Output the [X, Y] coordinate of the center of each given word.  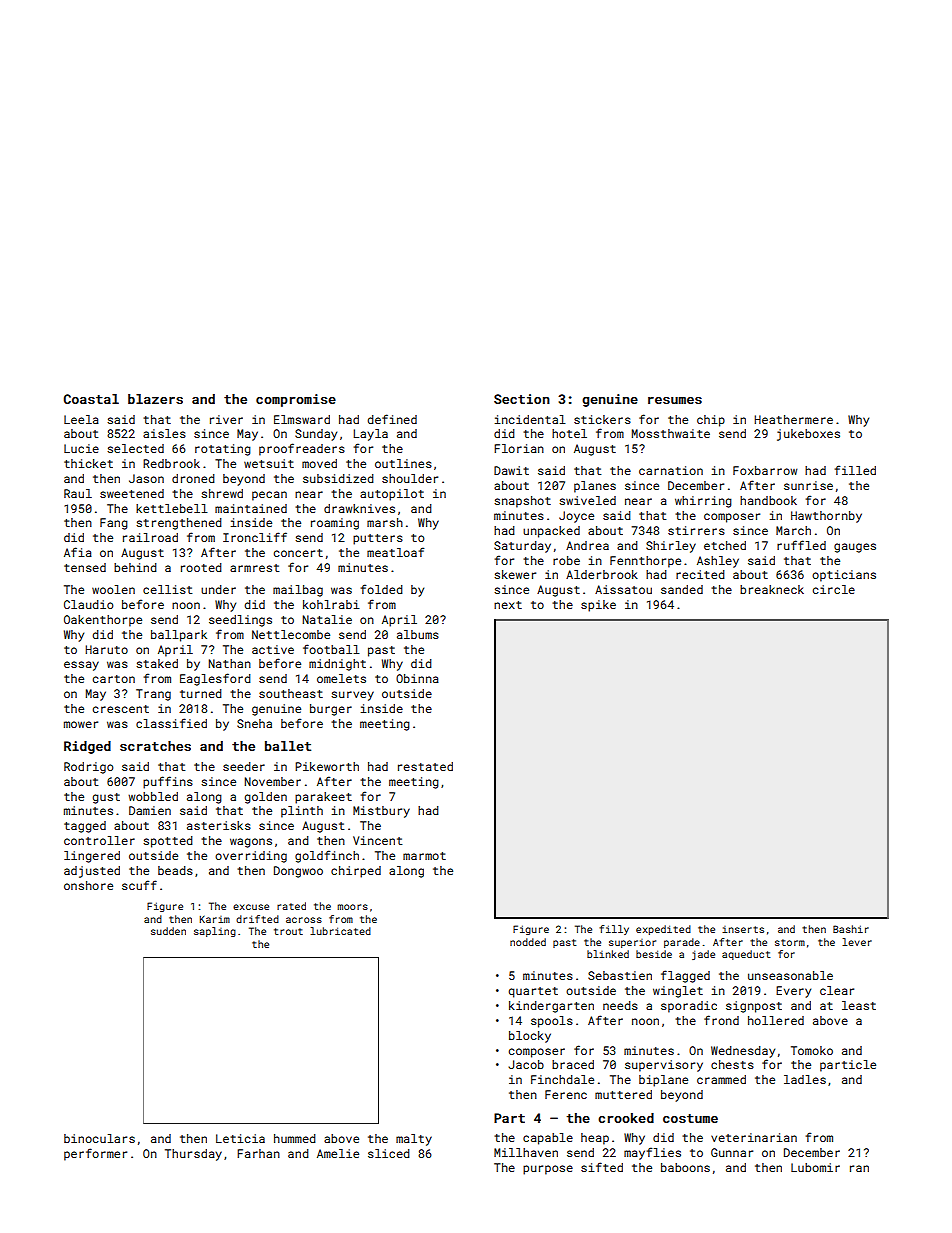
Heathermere [793, 419]
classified [171, 723]
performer [95, 1154]
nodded [528, 942]
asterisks [219, 825]
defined [392, 419]
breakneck [772, 589]
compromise [296, 400]
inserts [743, 929]
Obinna [417, 678]
